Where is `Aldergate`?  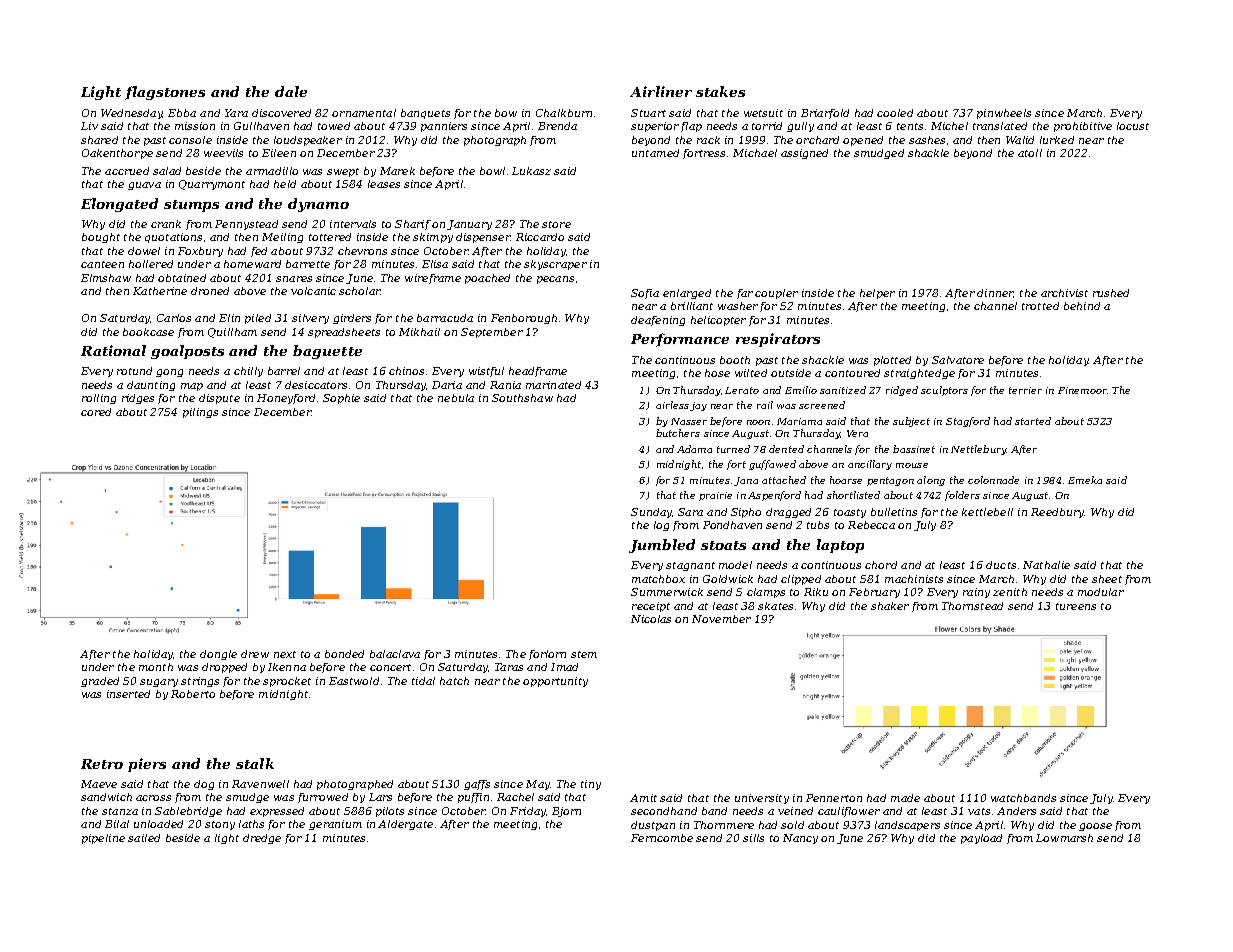
Aldergate is located at coordinates (405, 825).
